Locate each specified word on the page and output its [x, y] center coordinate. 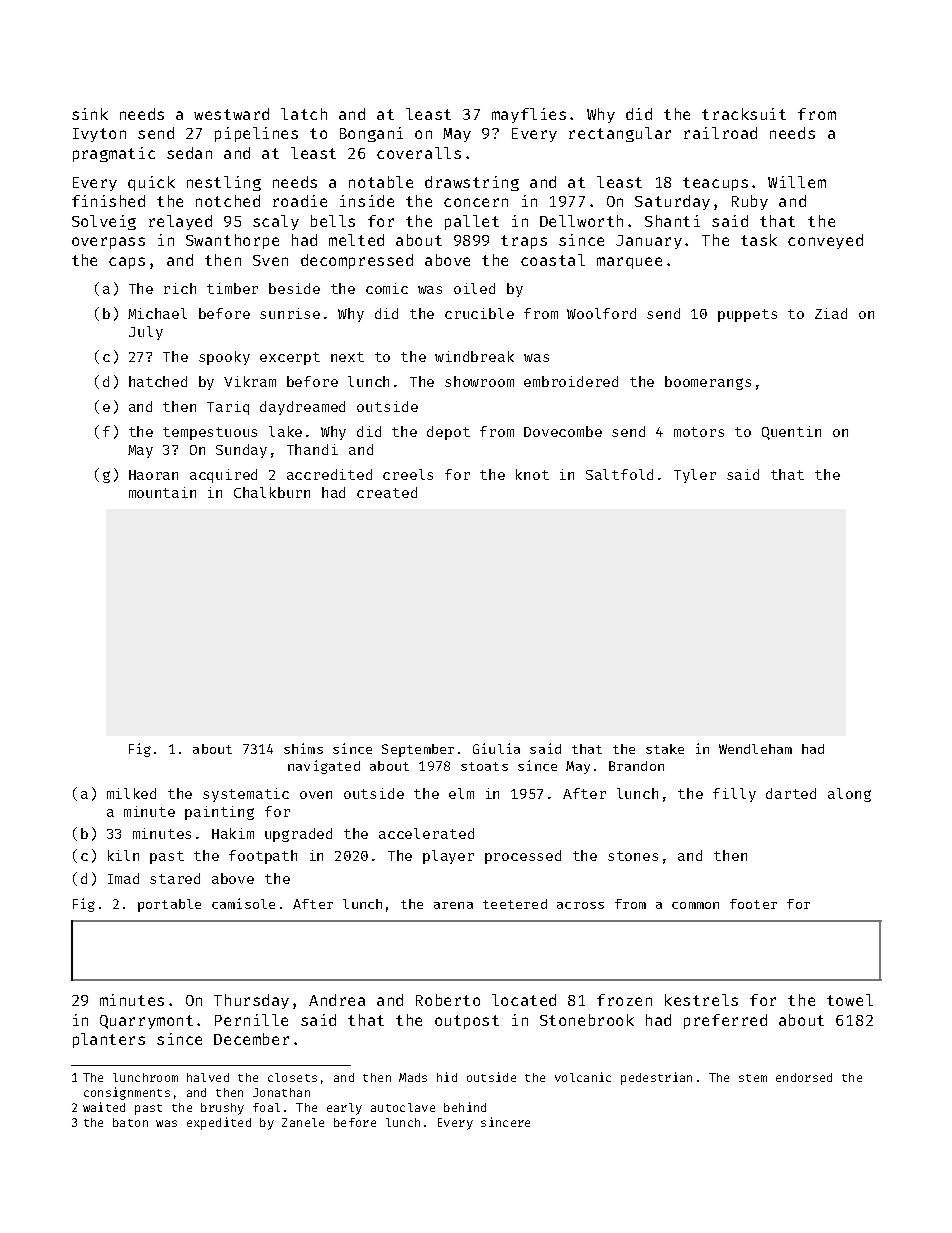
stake [665, 749]
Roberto [448, 1000]
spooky [224, 358]
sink [90, 114]
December [251, 1039]
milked [131, 793]
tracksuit [744, 114]
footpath [263, 857]
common [695, 905]
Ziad [831, 313]
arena [453, 905]
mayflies [529, 115]
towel [850, 1000]
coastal [553, 260]
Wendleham [755, 749]
